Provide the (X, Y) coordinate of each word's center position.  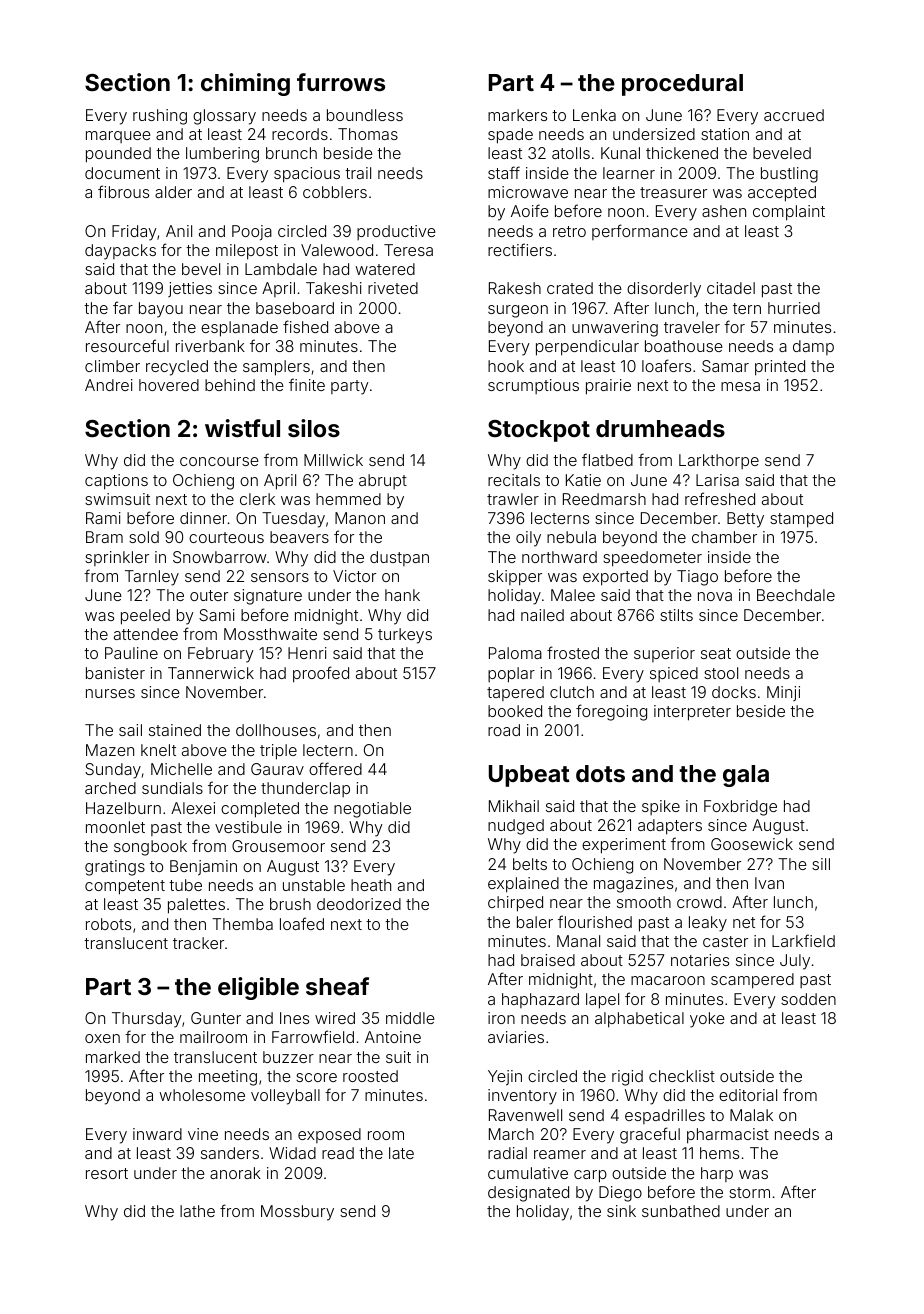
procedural (682, 85)
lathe (197, 1211)
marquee (118, 137)
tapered (515, 693)
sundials (172, 788)
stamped (801, 520)
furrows (341, 82)
